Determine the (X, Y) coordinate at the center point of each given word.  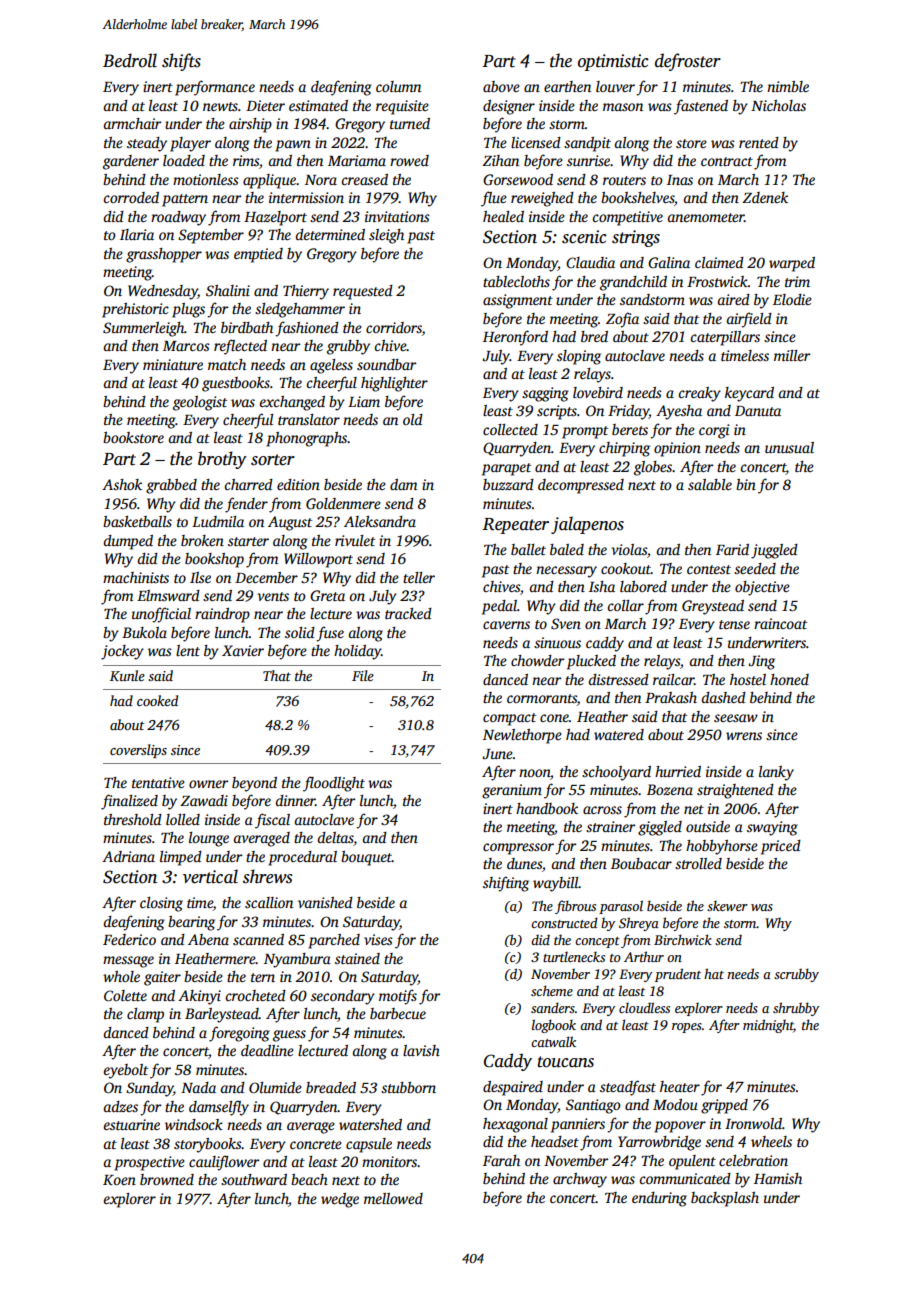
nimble (788, 86)
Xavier (243, 650)
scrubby (796, 975)
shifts (181, 62)
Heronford (515, 338)
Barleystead (222, 1015)
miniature (173, 364)
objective (762, 588)
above (501, 86)
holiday (357, 652)
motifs (398, 997)
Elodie (792, 299)
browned (167, 1179)
